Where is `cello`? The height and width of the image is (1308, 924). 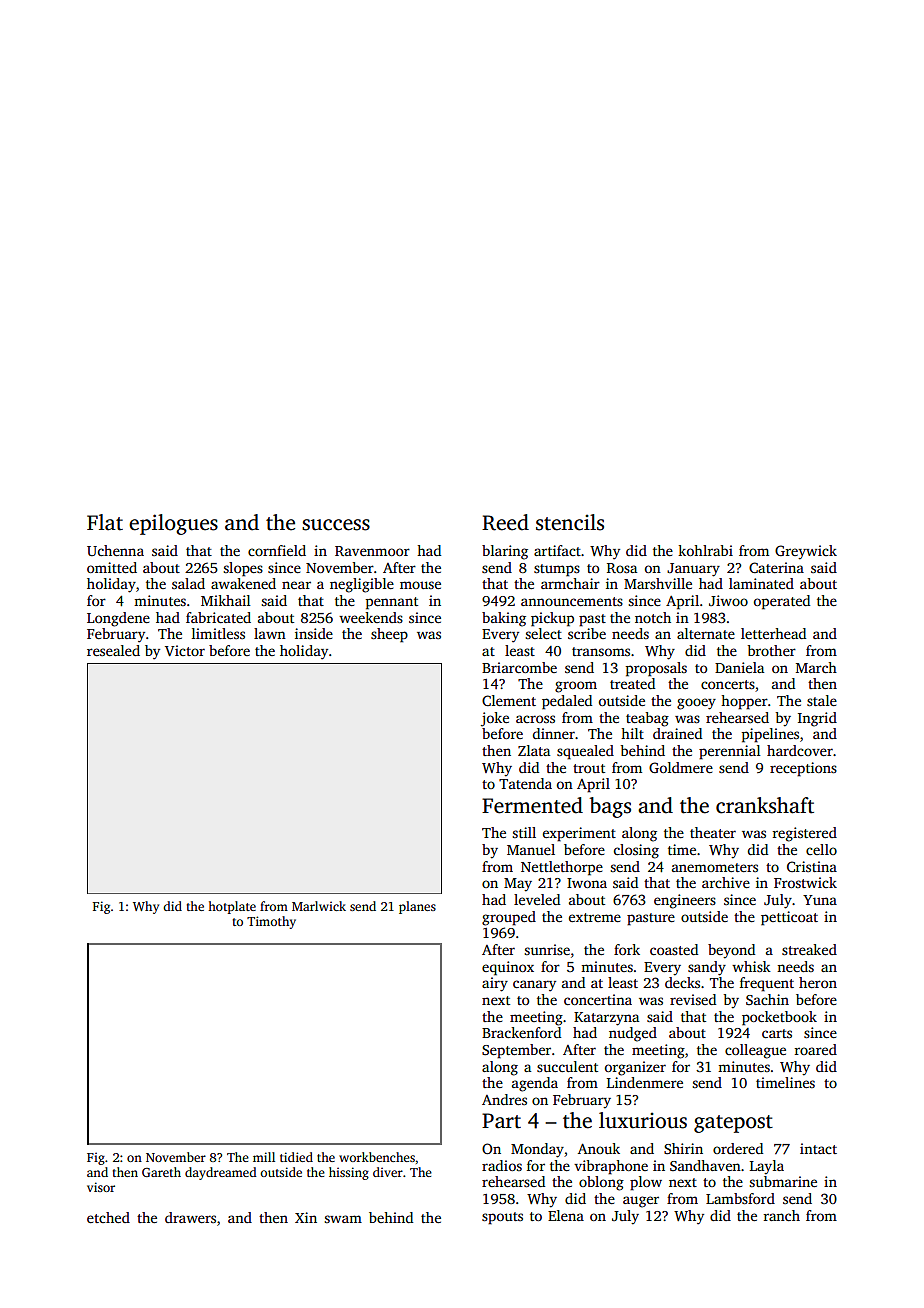
cello is located at coordinates (821, 849).
